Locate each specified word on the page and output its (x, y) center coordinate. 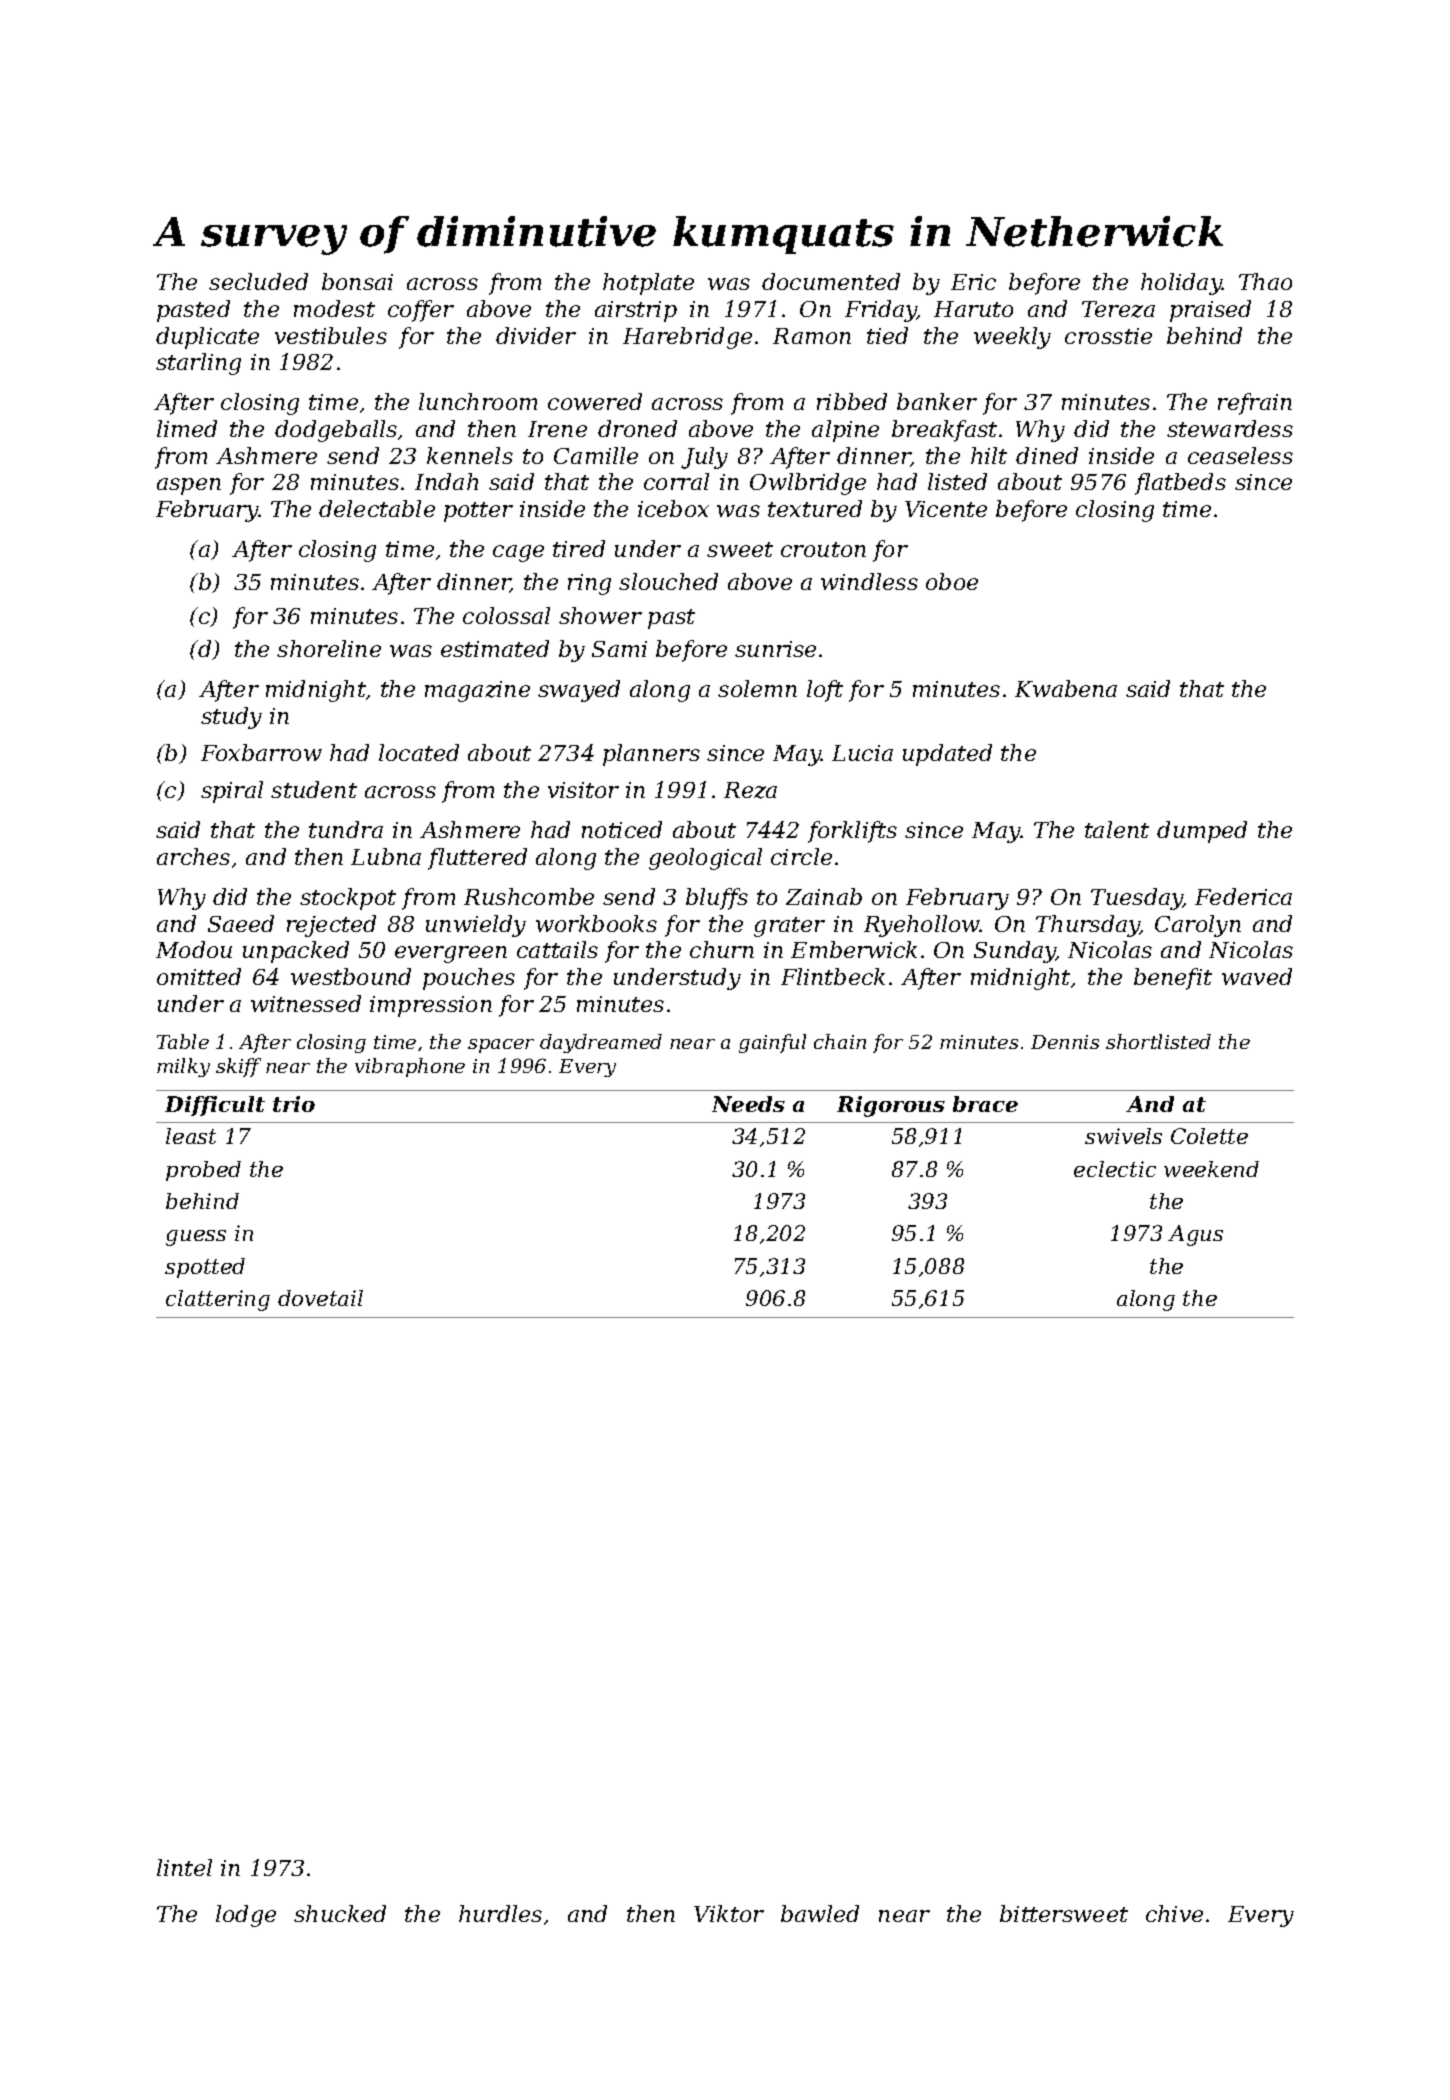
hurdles (500, 1913)
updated (947, 755)
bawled (820, 1913)
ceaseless (1240, 455)
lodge (246, 1916)
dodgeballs (336, 431)
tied (887, 335)
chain (840, 1041)
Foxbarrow (261, 752)
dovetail (320, 1298)
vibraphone (410, 1067)
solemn (757, 688)
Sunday (1015, 952)
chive (1174, 1913)
